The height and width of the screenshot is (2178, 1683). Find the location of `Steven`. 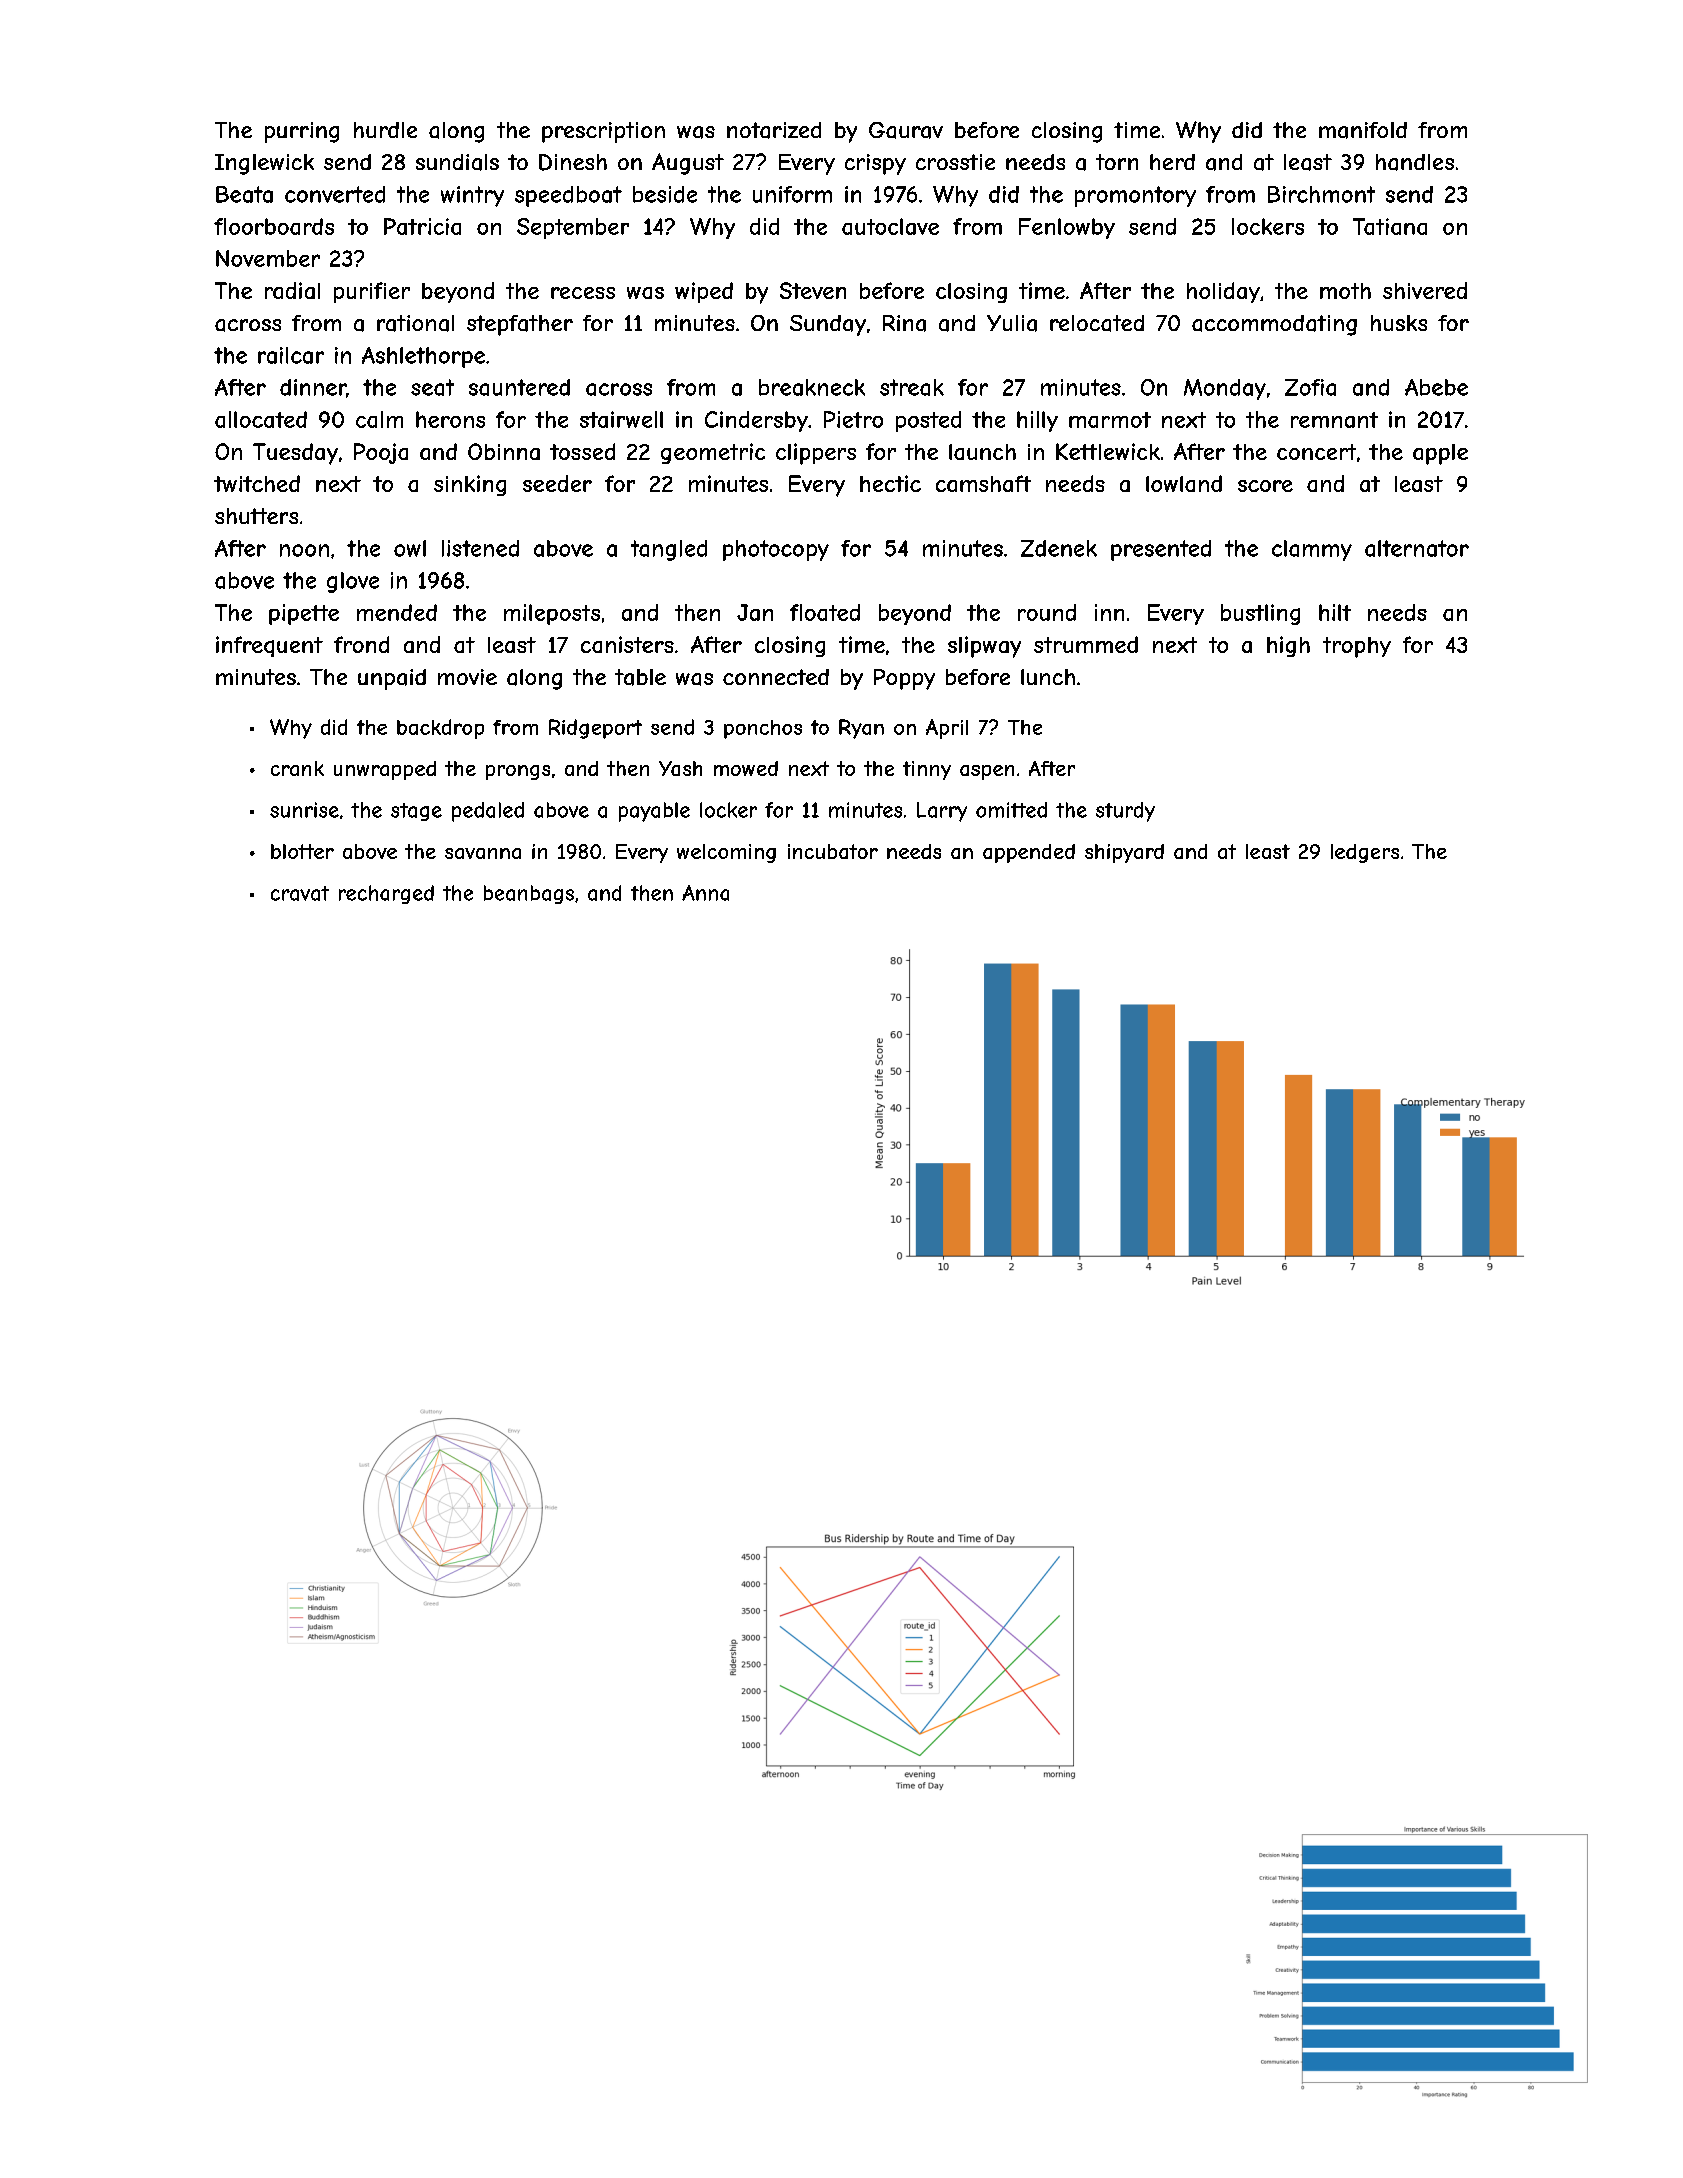

Steven is located at coordinates (813, 290).
